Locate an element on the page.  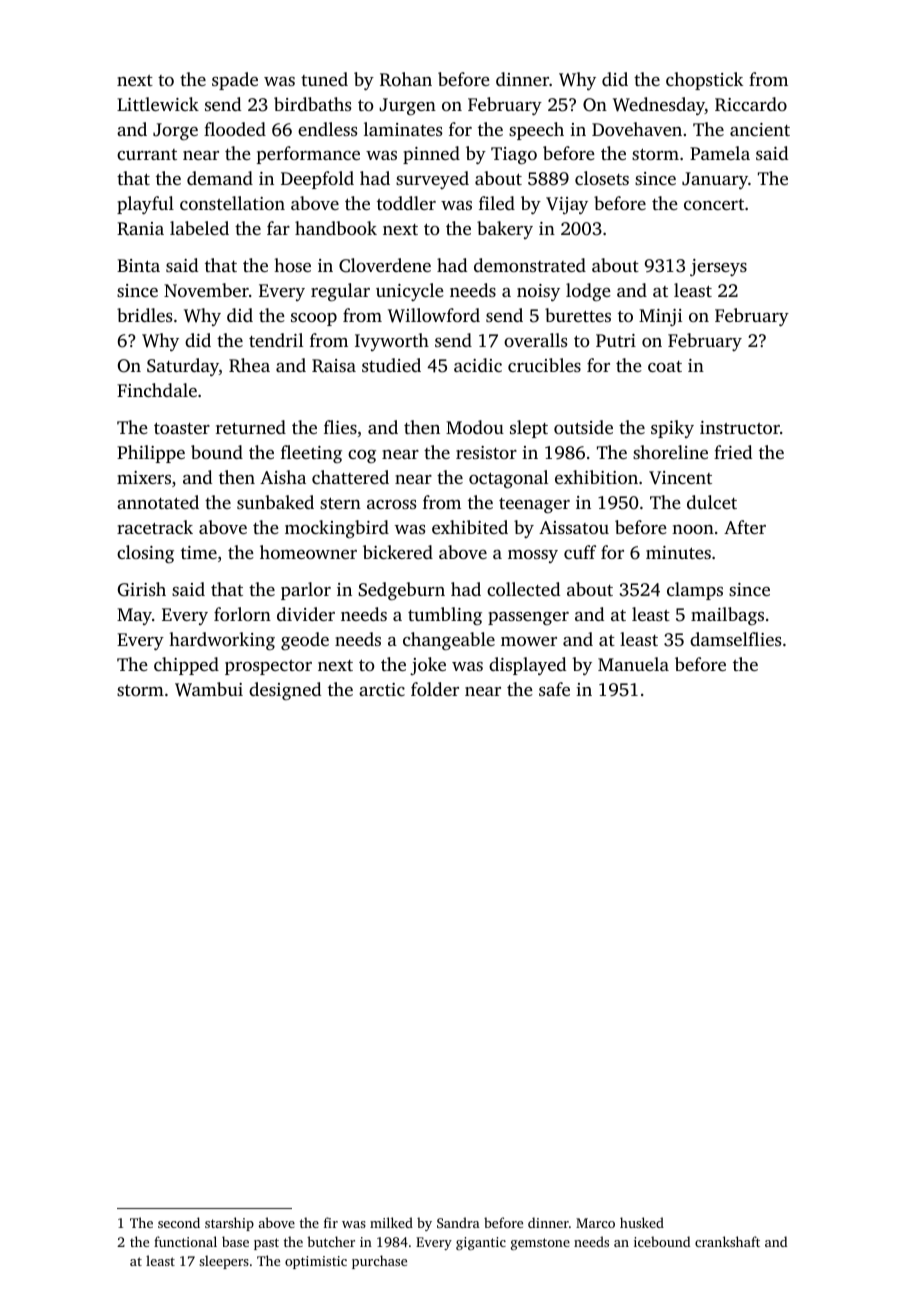
Rohan is located at coordinates (406, 79).
